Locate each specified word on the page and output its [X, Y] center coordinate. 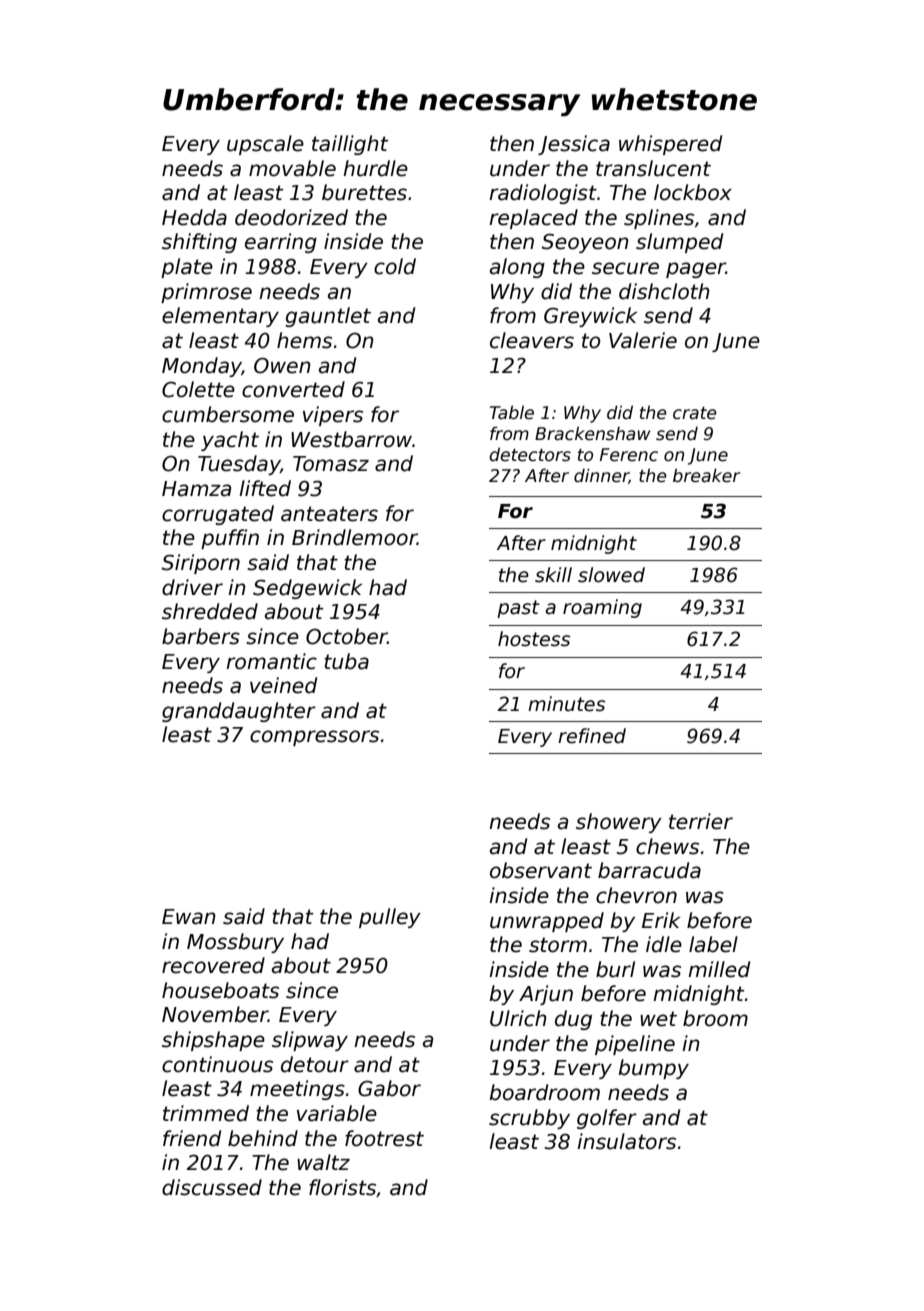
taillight [350, 145]
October [347, 636]
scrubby [529, 1119]
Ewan [189, 917]
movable [292, 168]
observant [541, 870]
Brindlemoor [354, 537]
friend [192, 1138]
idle [664, 944]
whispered [670, 145]
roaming [602, 608]
